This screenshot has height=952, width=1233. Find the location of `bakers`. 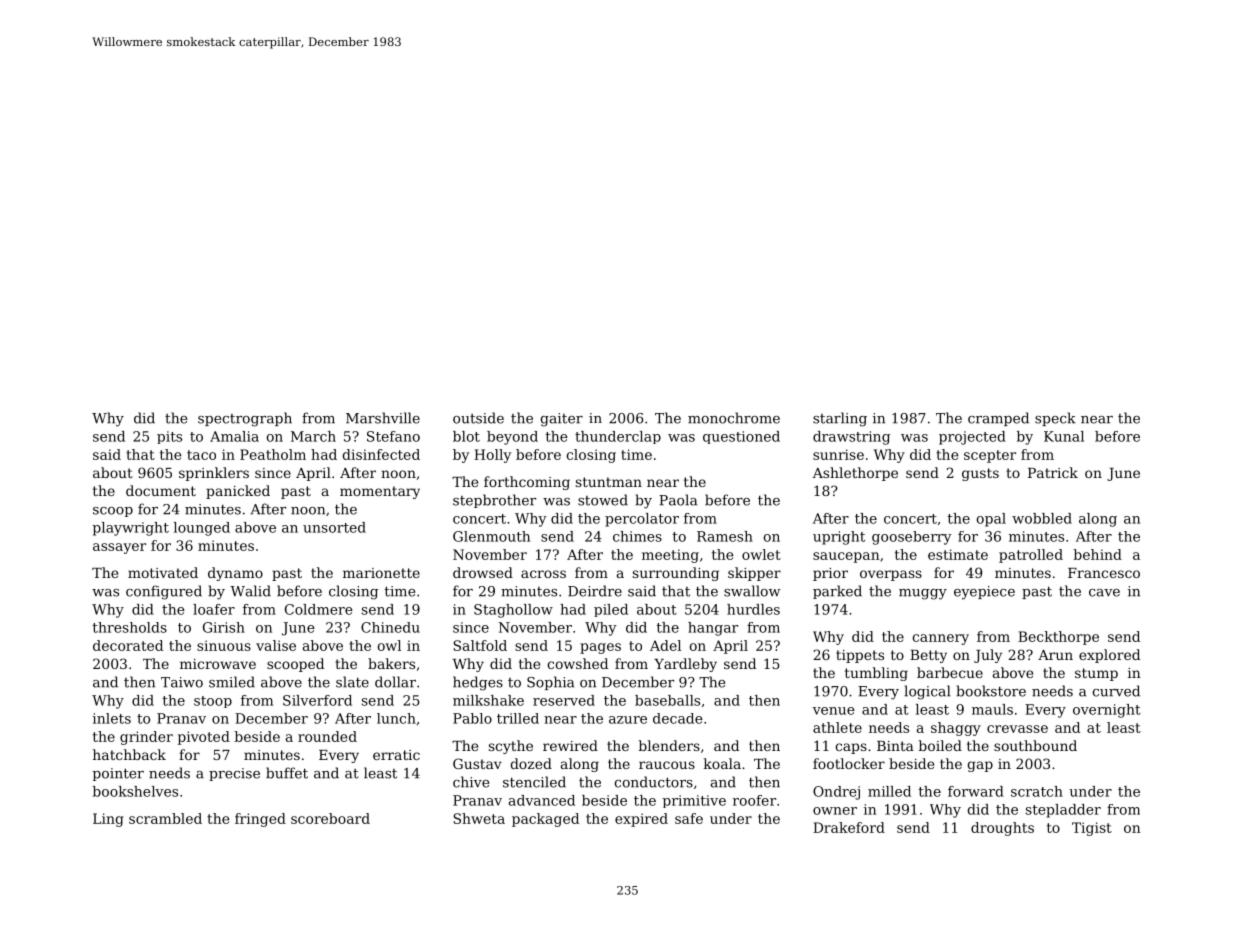

bakers is located at coordinates (391, 663).
